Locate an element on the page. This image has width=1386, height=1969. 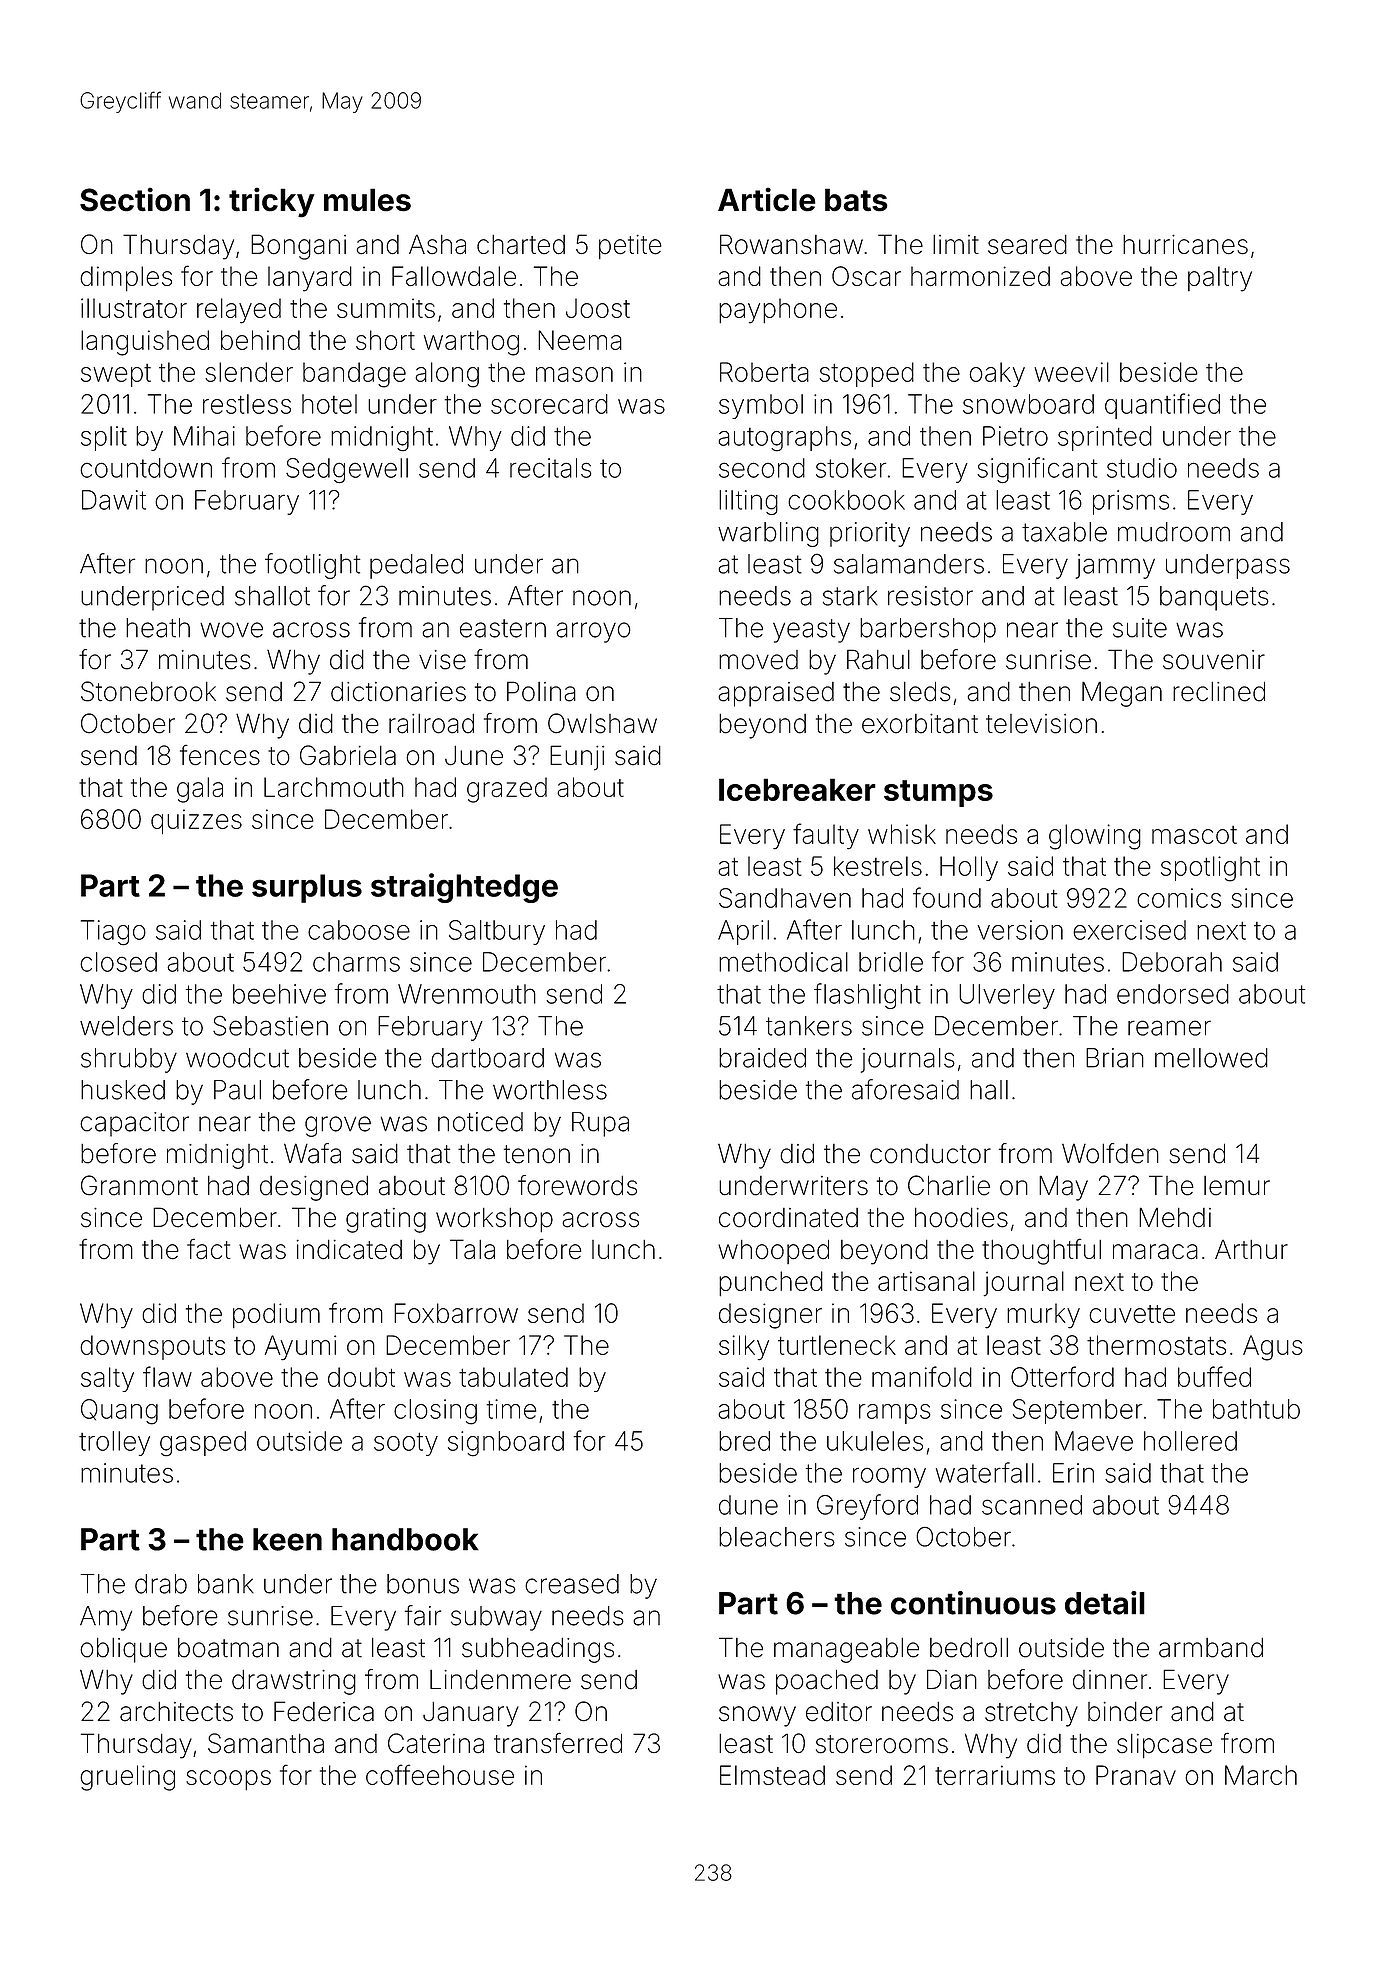
hollered is located at coordinates (1190, 1441).
